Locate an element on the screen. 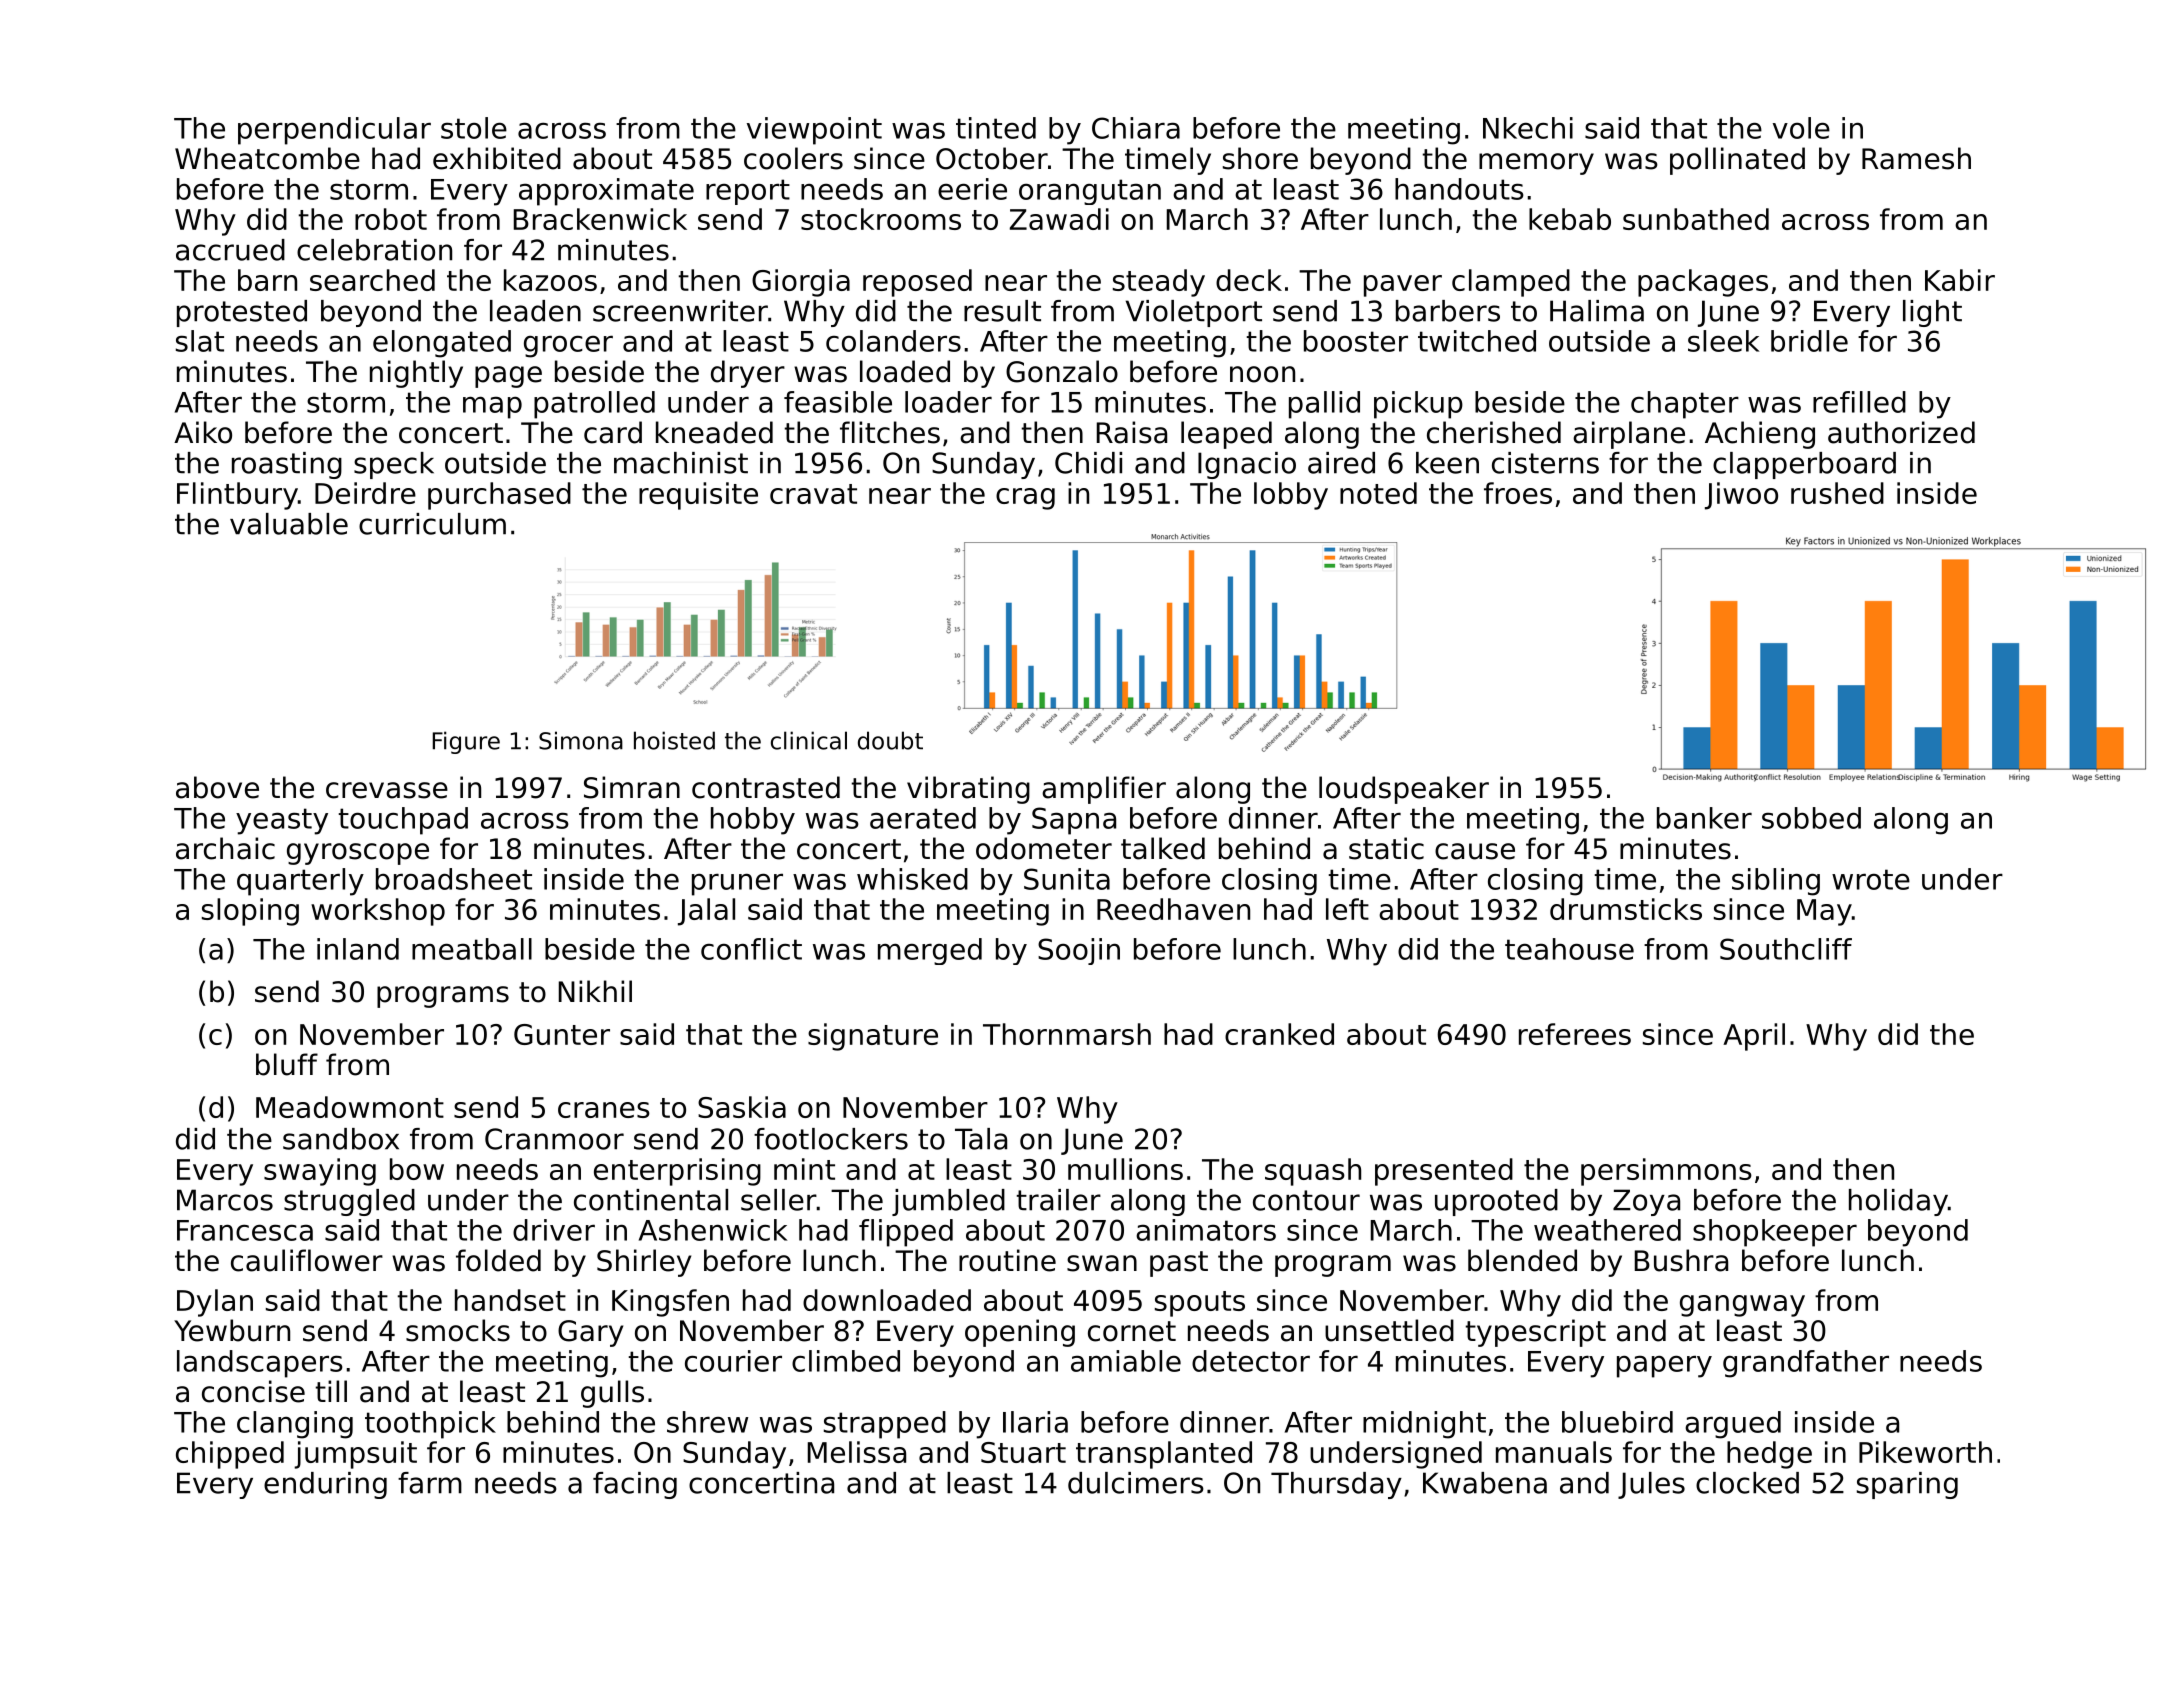  perpendicular is located at coordinates (334, 131).
